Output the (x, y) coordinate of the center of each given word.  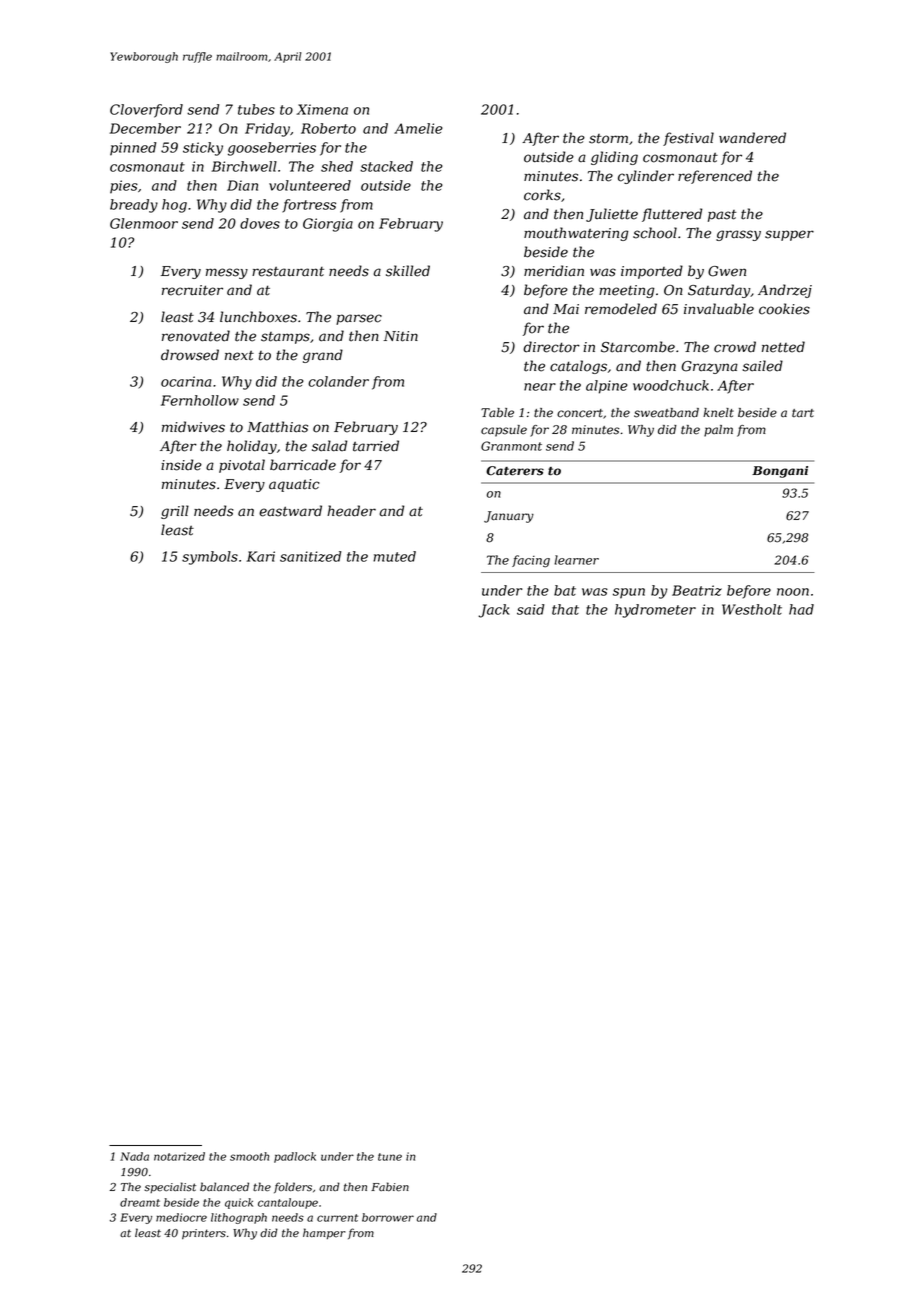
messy (227, 273)
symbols (210, 558)
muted (394, 556)
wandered (752, 138)
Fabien (390, 1187)
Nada (134, 1156)
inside (181, 465)
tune (390, 1157)
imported (652, 272)
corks (542, 195)
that (565, 609)
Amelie (418, 128)
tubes (256, 109)
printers (204, 1234)
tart (803, 413)
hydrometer (655, 611)
